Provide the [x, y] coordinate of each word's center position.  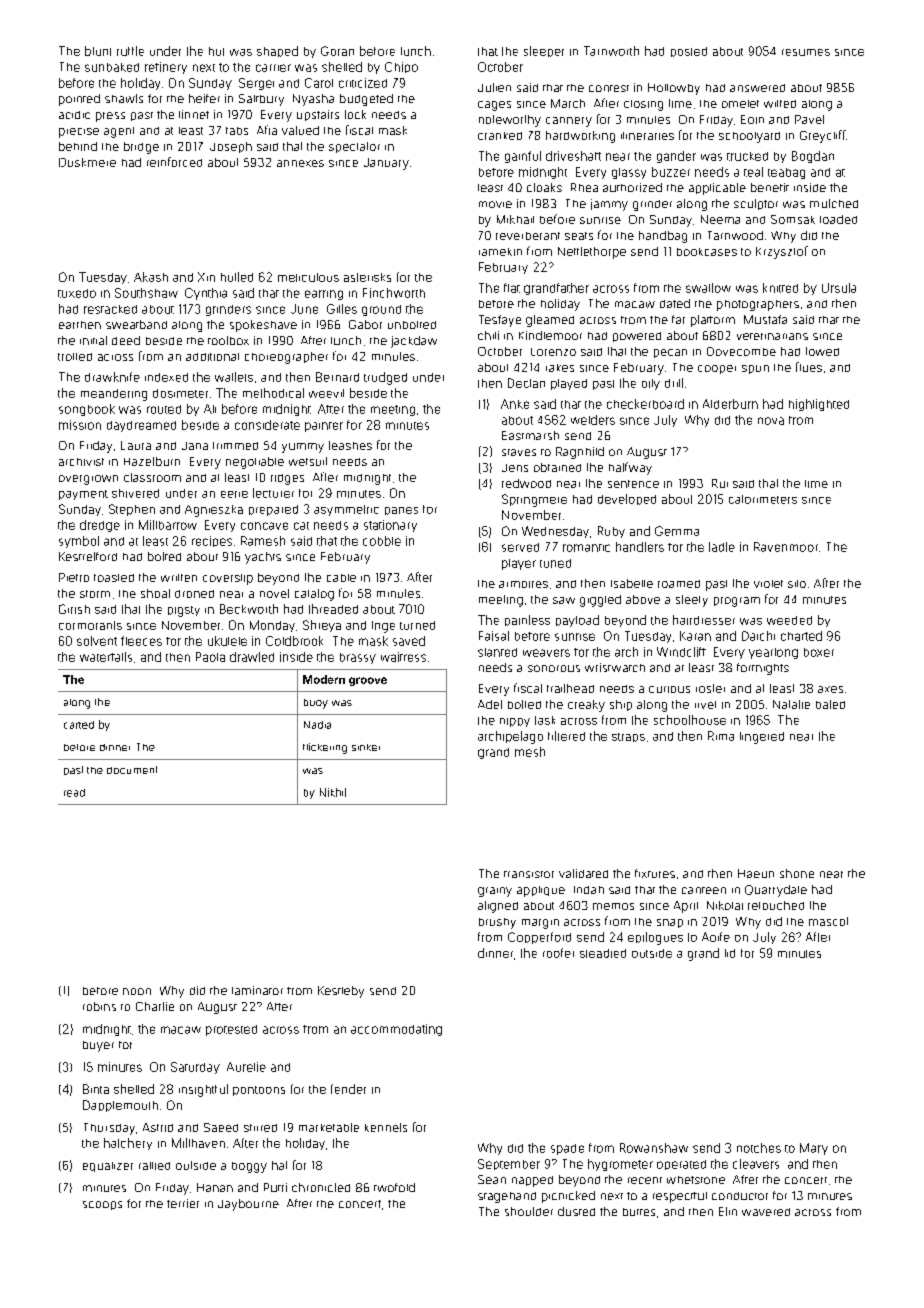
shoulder [529, 1211]
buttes [639, 1212]
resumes [806, 52]
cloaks [544, 187]
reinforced [174, 162]
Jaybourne [248, 1205]
